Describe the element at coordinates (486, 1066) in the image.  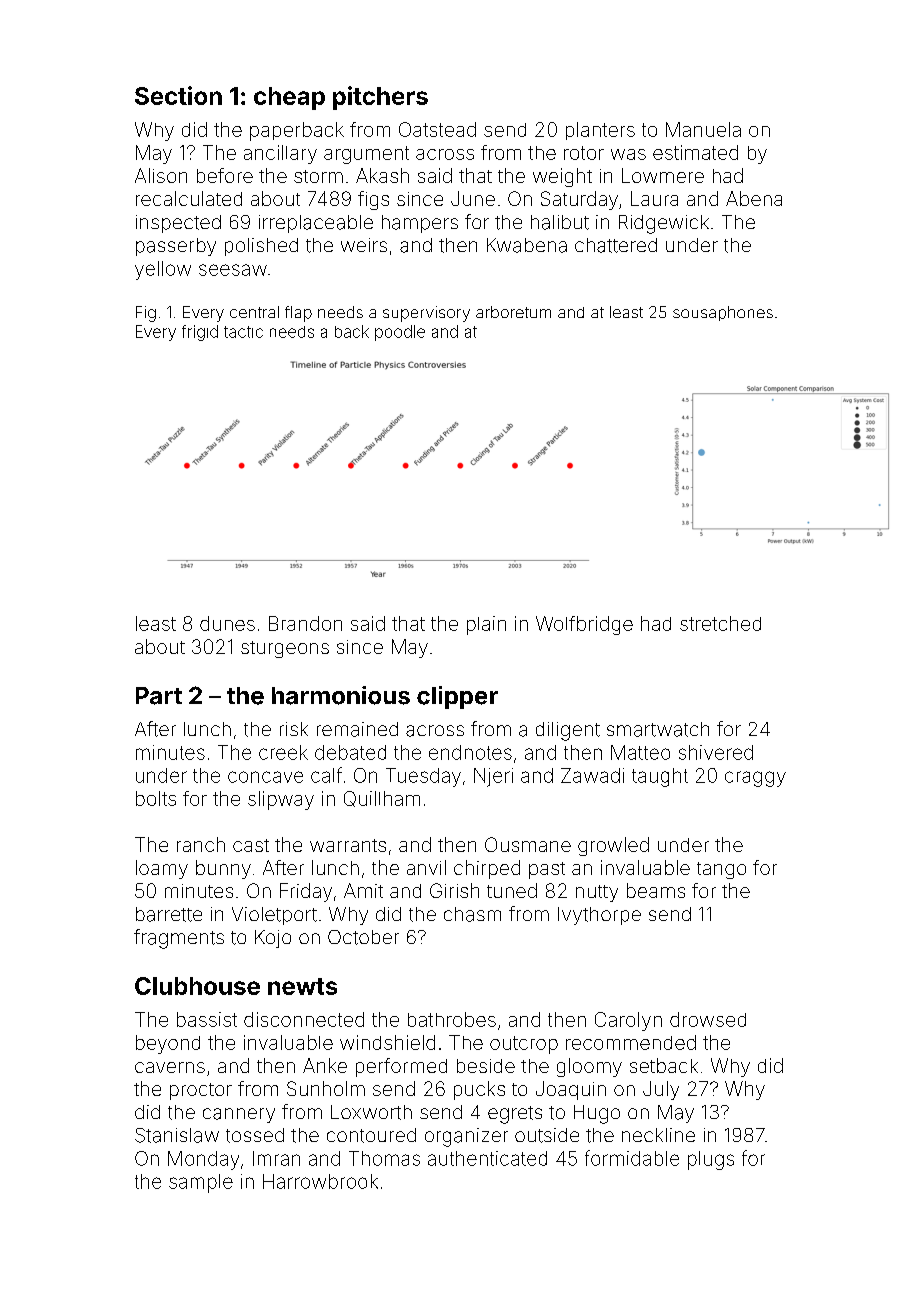
I see `beside` at that location.
